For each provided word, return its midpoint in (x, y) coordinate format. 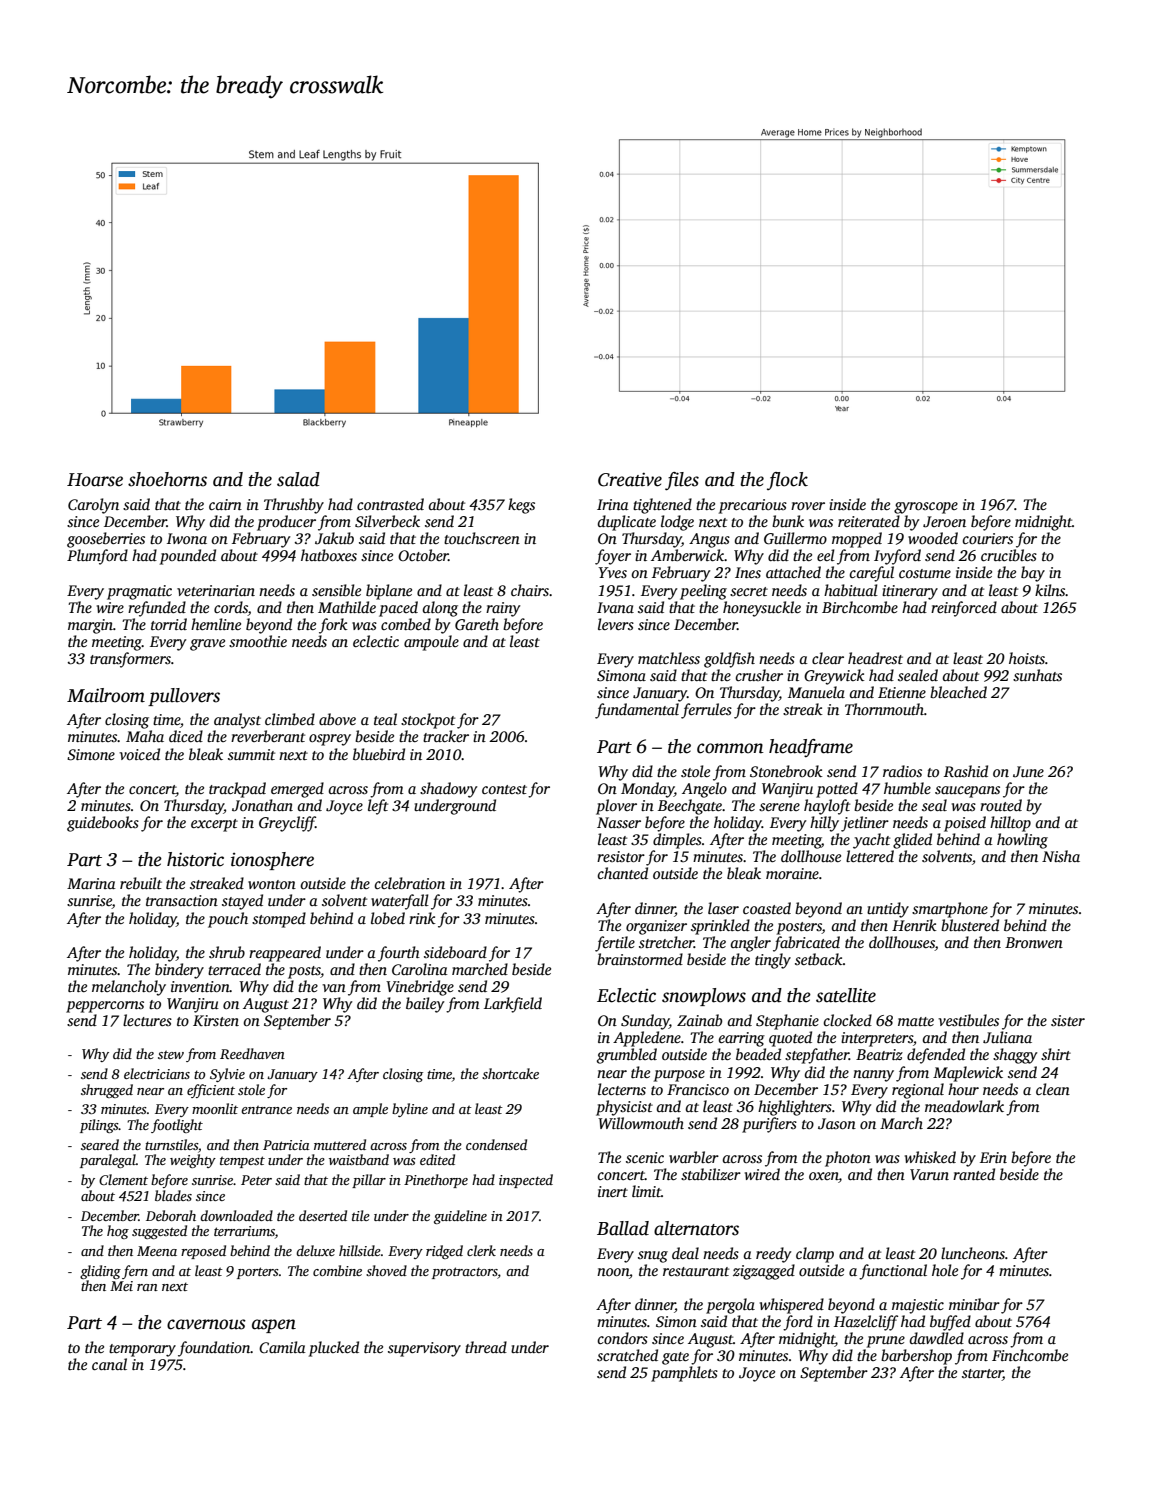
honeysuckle (762, 609)
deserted (323, 1215)
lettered (870, 856)
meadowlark (964, 1106)
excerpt (214, 825)
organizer (656, 927)
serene (779, 807)
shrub (227, 952)
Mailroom (106, 695)
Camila (282, 1347)
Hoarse (95, 480)
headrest (875, 658)
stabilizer (711, 1174)
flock (787, 481)
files (682, 481)
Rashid (966, 771)
